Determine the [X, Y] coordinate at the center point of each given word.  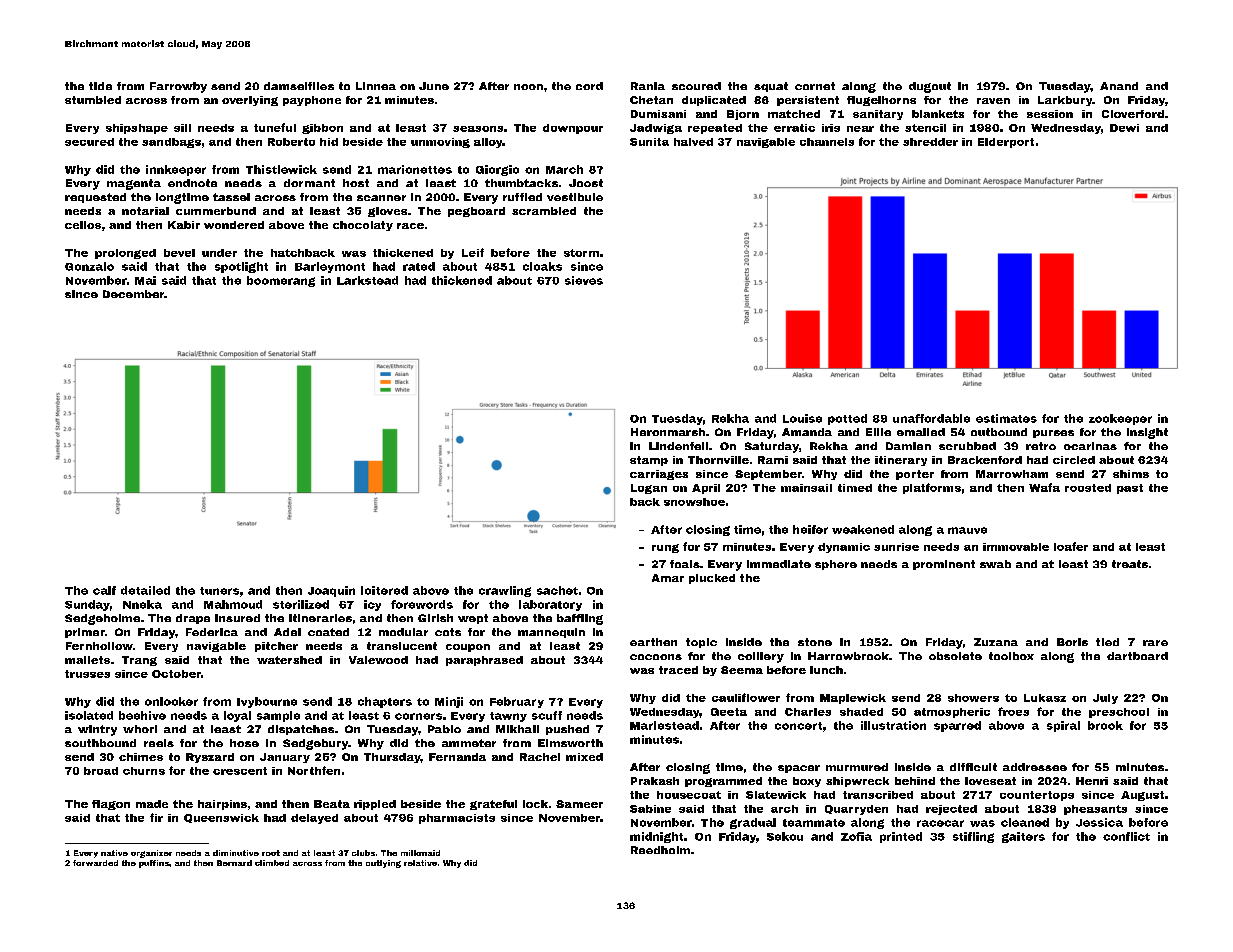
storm [581, 253]
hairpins [222, 805]
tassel [231, 197]
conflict [1126, 836]
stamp [649, 461]
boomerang [281, 281]
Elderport [1006, 143]
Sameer [579, 804]
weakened [863, 529]
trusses [87, 674]
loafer [1071, 546]
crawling [505, 591]
